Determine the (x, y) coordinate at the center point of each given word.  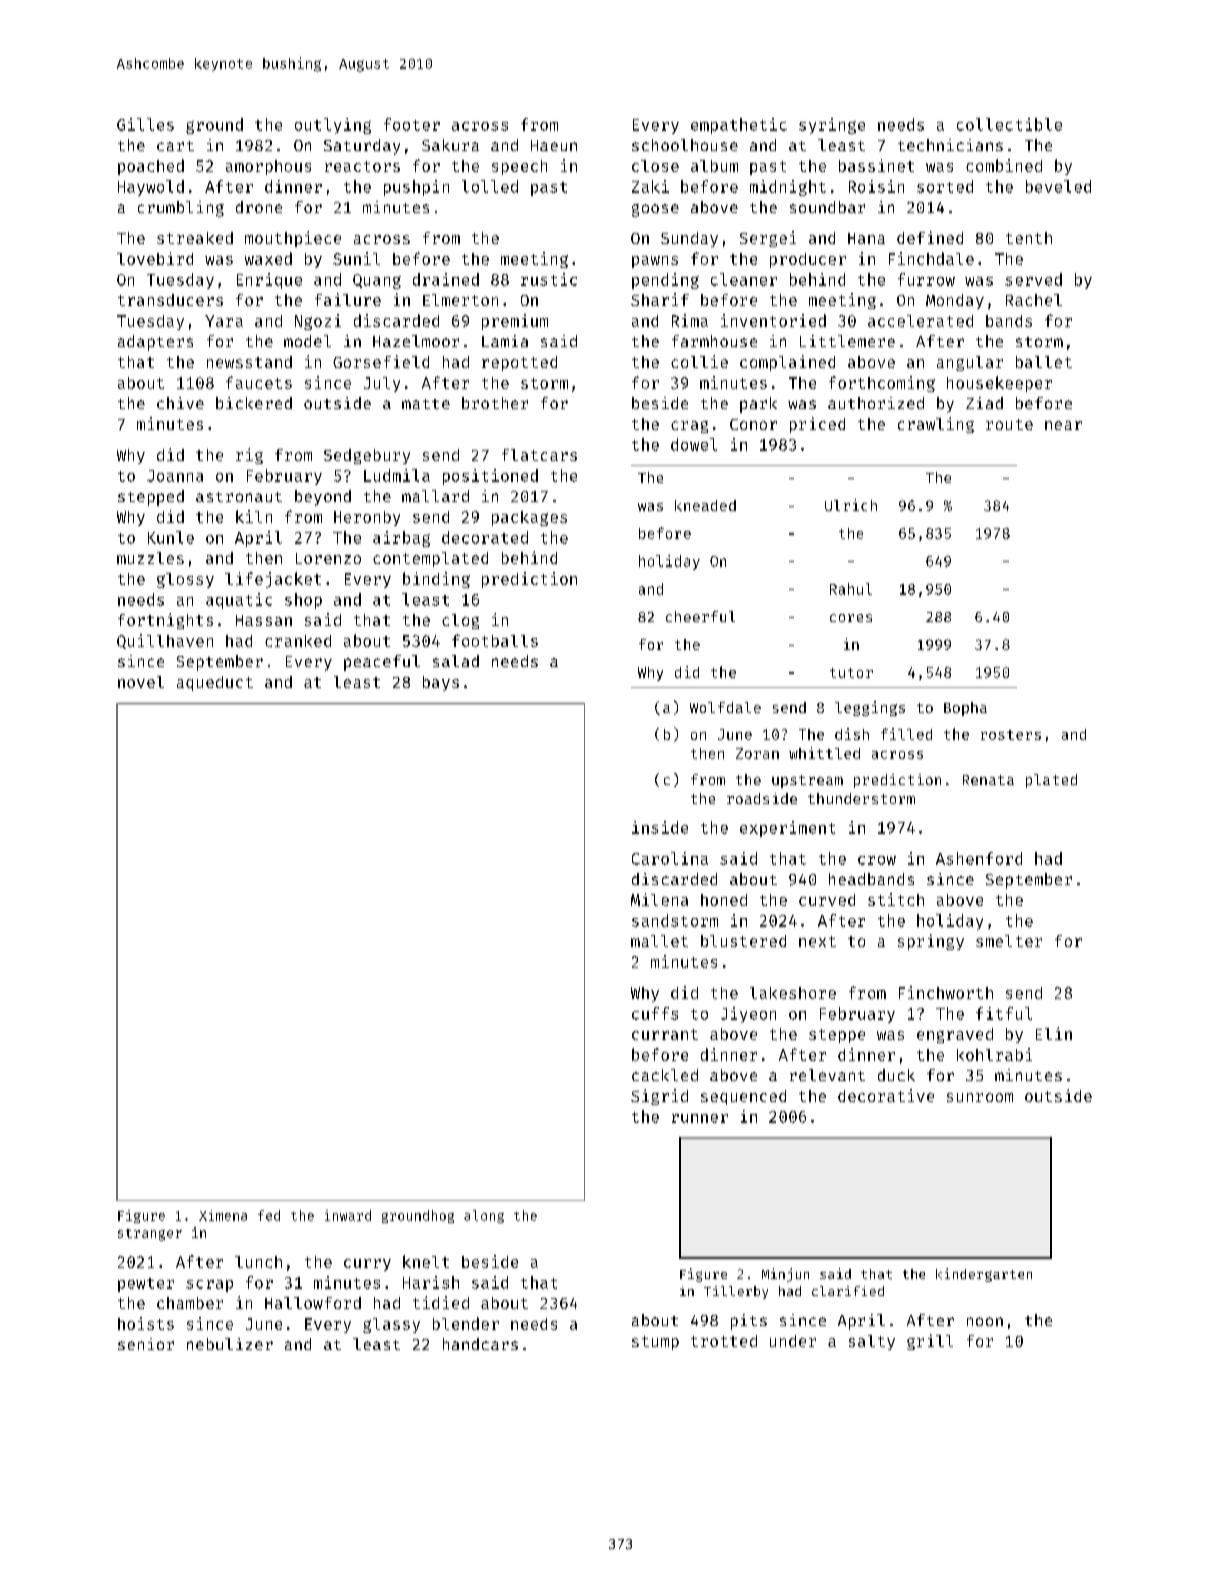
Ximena (223, 1215)
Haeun (554, 145)
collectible (1009, 124)
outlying (333, 126)
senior (146, 1344)
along (484, 1216)
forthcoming (882, 384)
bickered (254, 403)
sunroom (980, 1097)
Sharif (660, 299)
